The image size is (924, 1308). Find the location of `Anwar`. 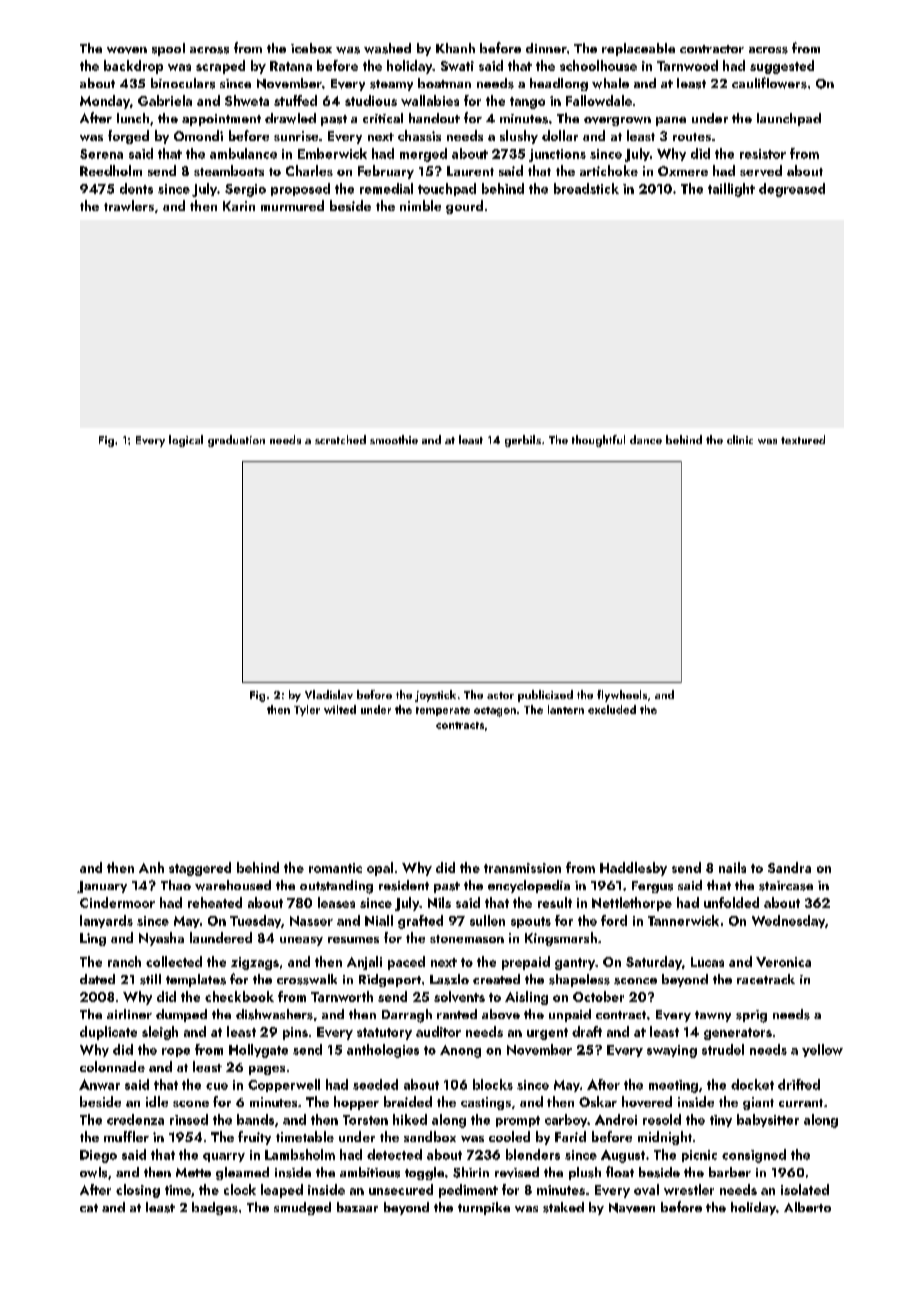

Anwar is located at coordinates (99, 1084).
